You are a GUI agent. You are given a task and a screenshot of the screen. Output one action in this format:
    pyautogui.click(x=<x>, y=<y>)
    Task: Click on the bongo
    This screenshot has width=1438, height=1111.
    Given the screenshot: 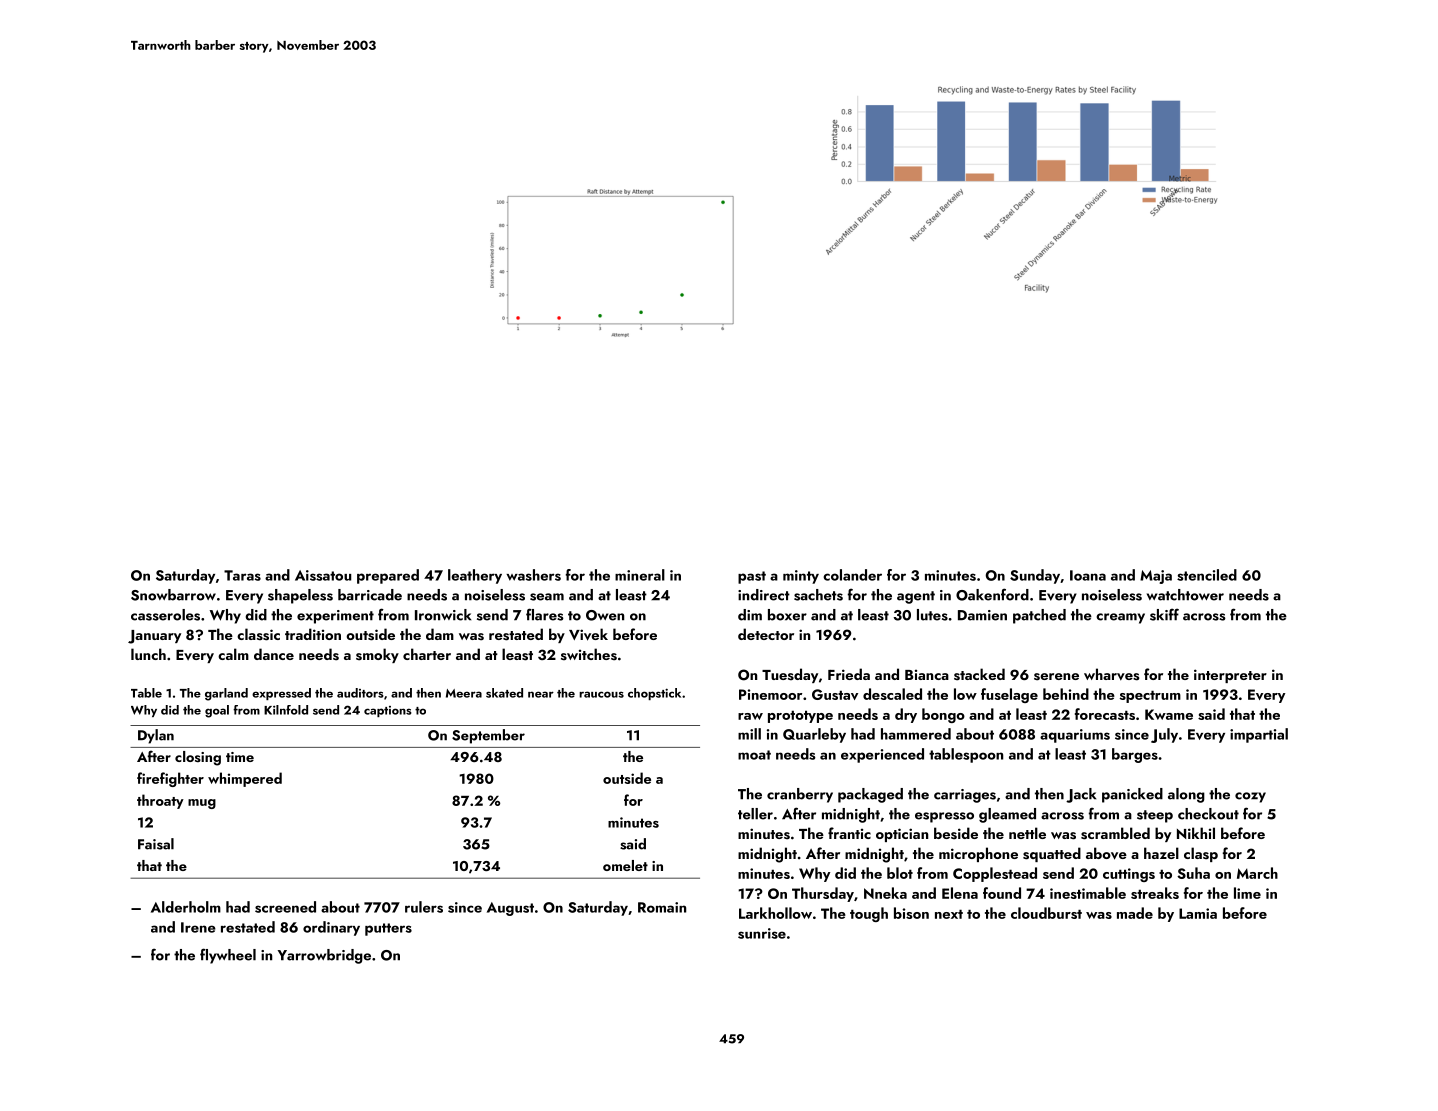 What is the action you would take?
    pyautogui.click(x=943, y=715)
